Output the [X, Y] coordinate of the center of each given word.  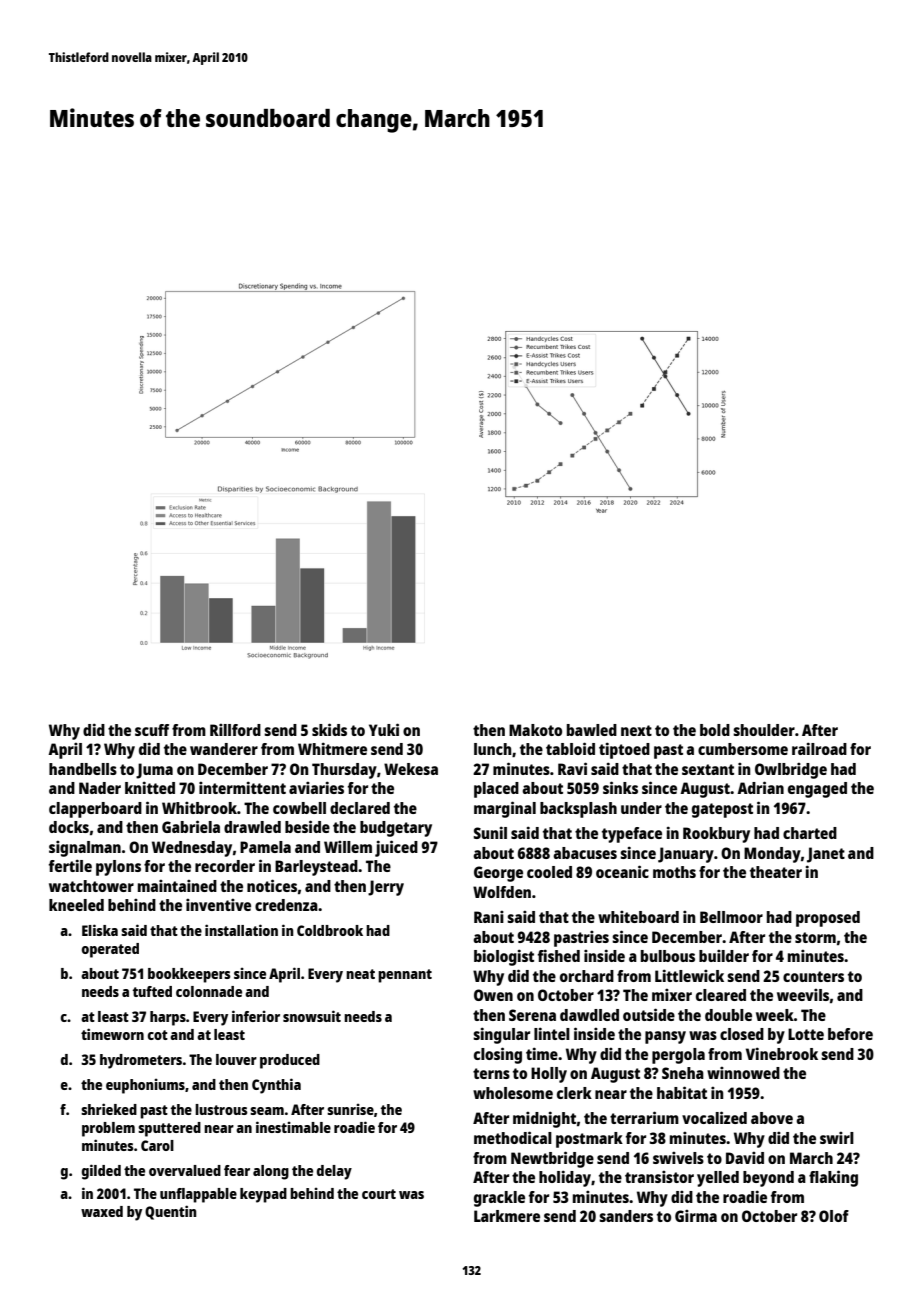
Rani [489, 917]
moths [674, 872]
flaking [833, 1178]
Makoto [535, 730]
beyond [768, 1179]
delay [334, 1172]
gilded [101, 1172]
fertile [70, 865]
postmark [589, 1140]
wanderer [224, 749]
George [498, 874]
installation [241, 930]
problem [108, 1129]
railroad [819, 748]
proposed [828, 919]
